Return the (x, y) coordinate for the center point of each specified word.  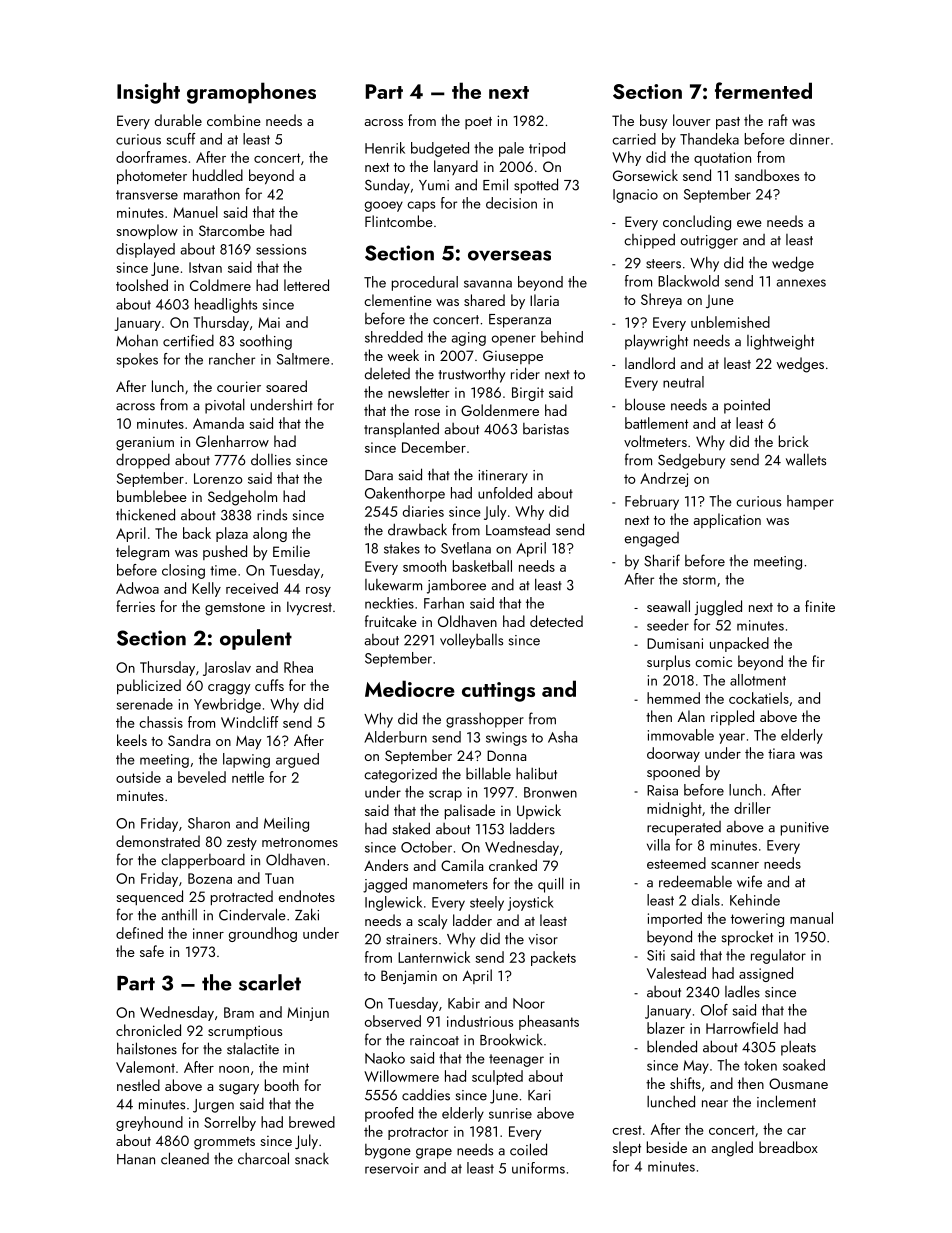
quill (551, 885)
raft (778, 120)
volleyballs (471, 641)
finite (820, 606)
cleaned (185, 1158)
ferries (135, 606)
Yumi (434, 185)
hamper (810, 502)
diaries (423, 511)
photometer (152, 176)
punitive (805, 829)
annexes (801, 283)
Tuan (279, 878)
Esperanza (520, 321)
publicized (149, 686)
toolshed (142, 285)
